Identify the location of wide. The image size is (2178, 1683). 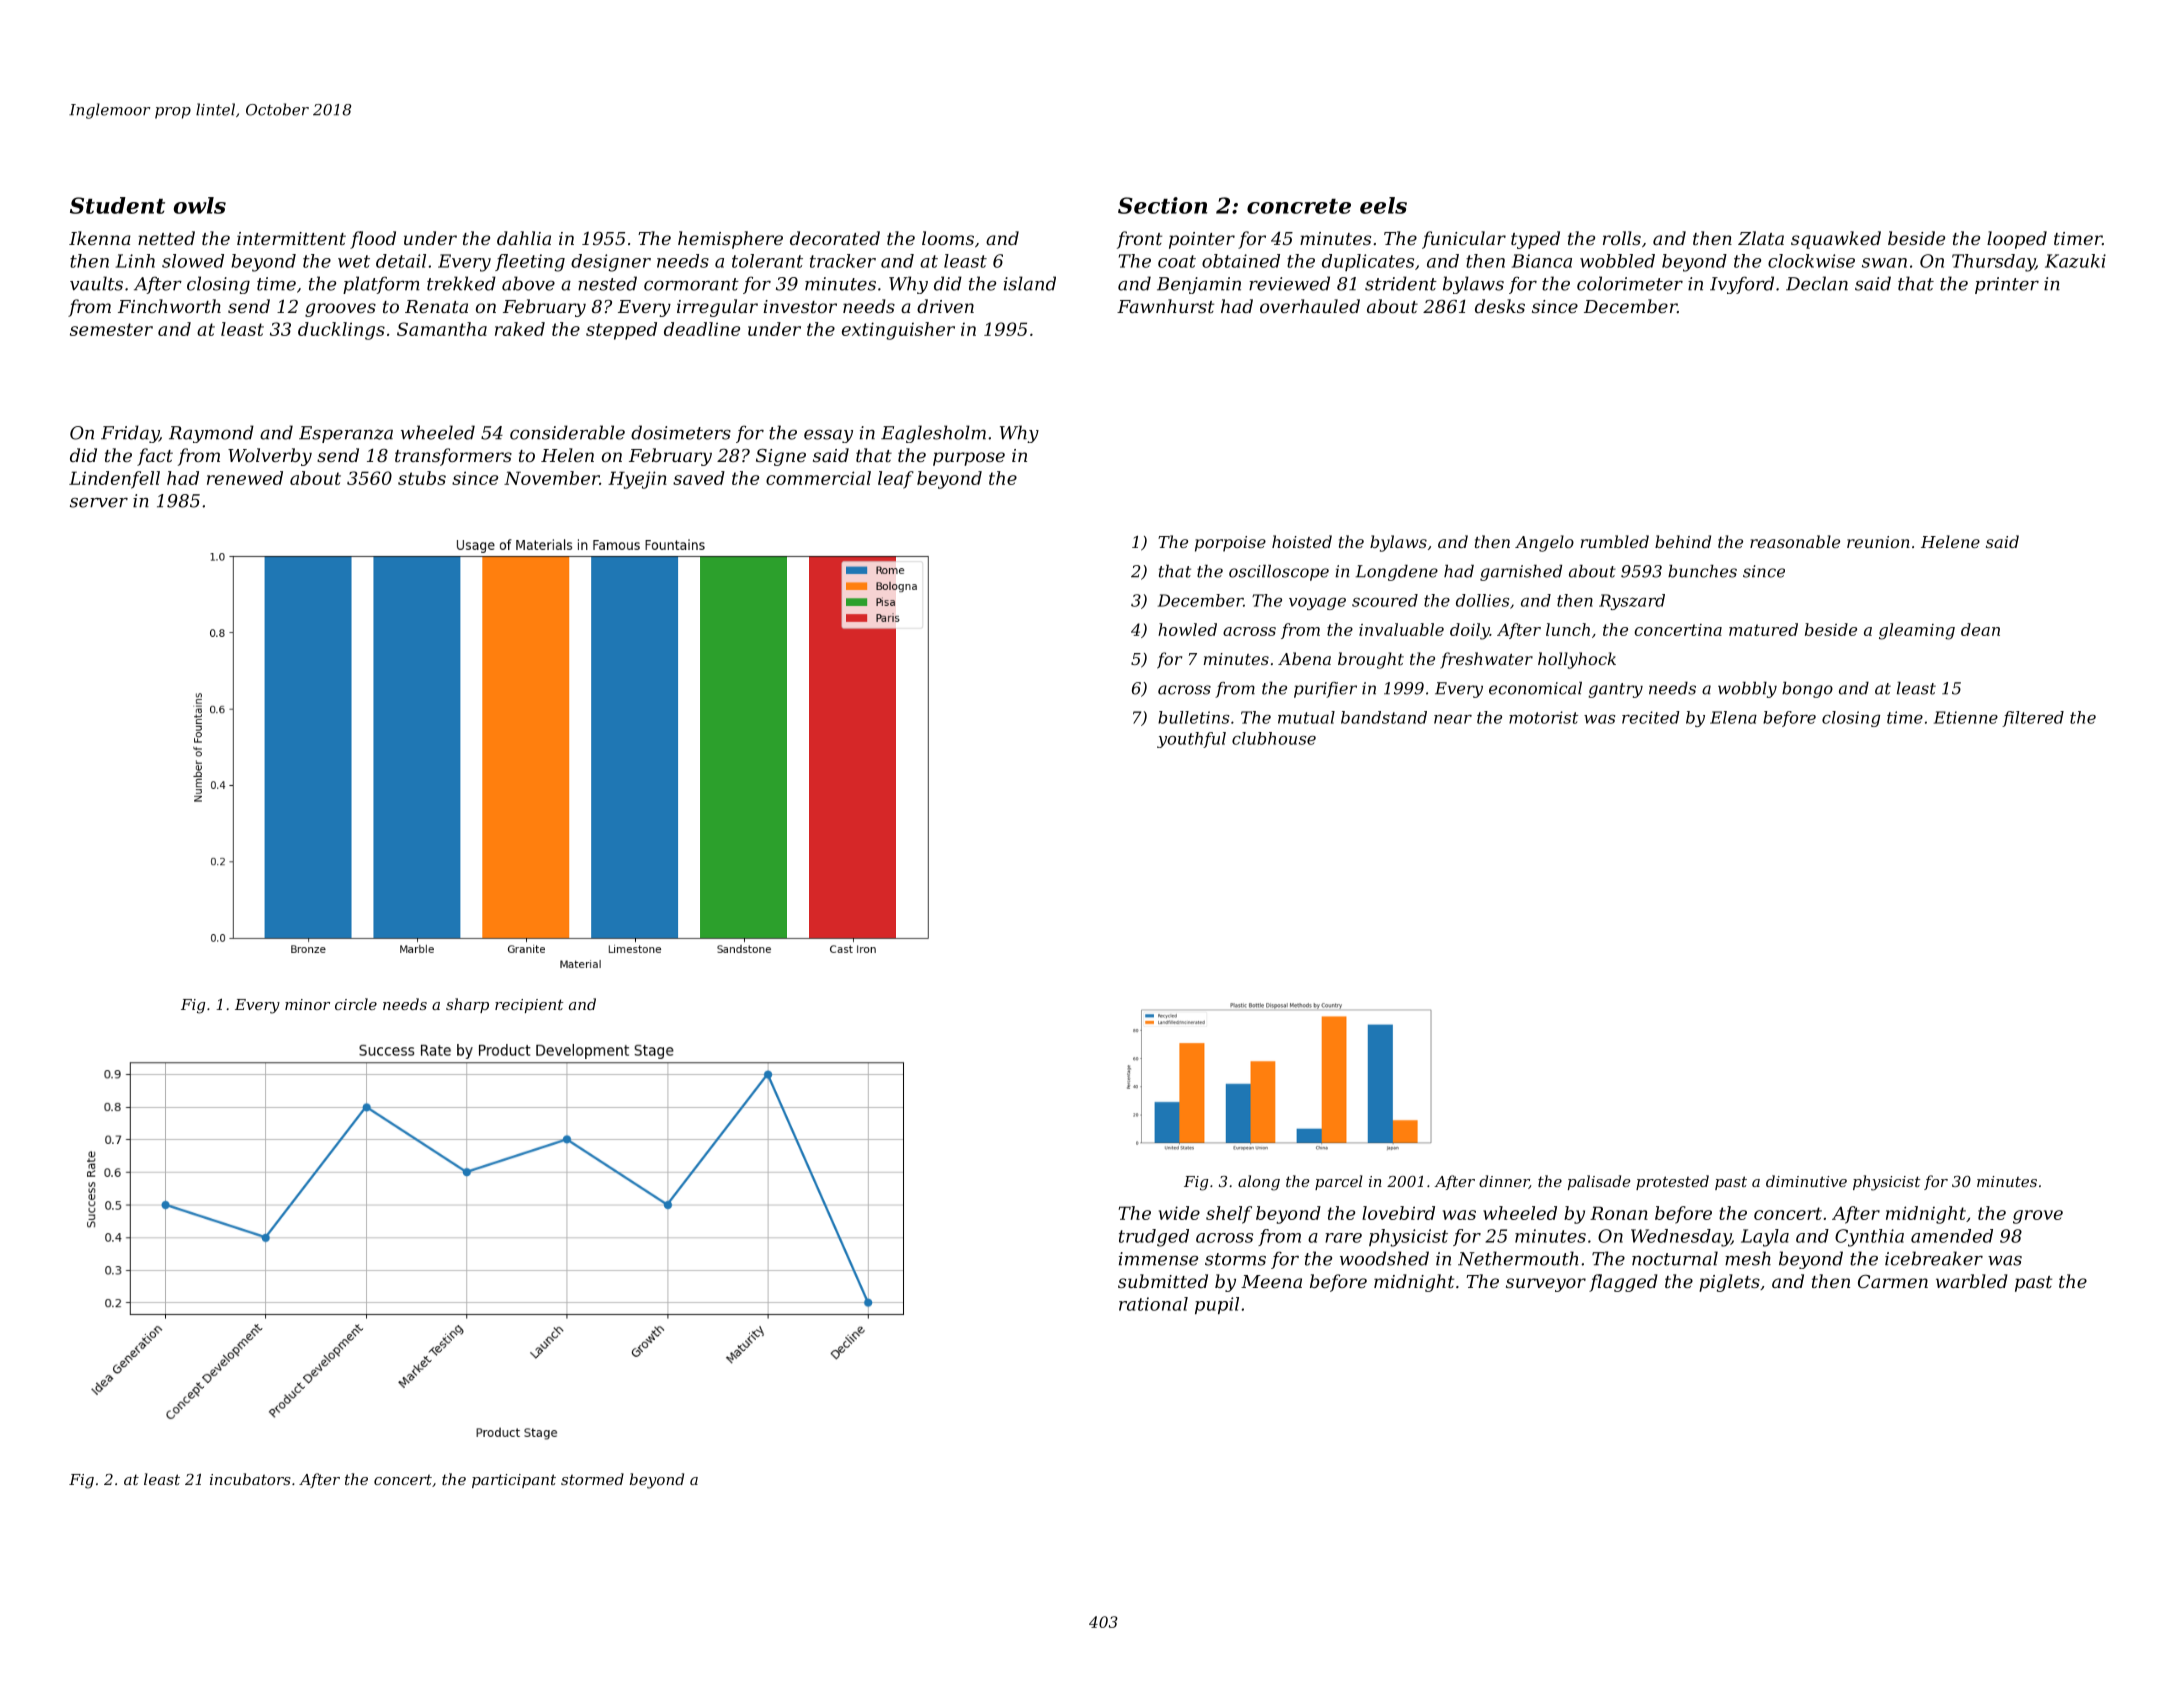
(1179, 1213).
